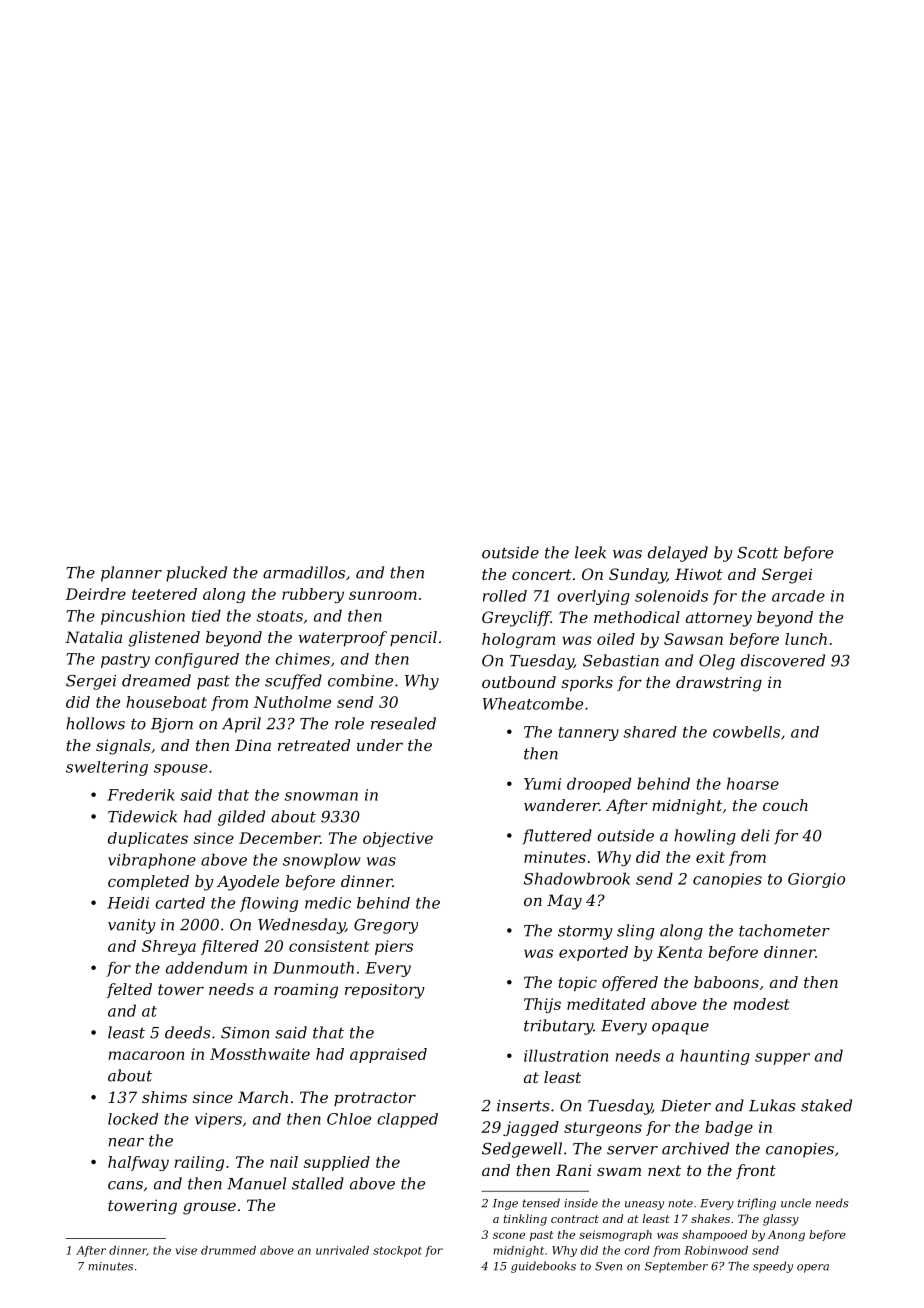 The image size is (924, 1308). Describe the element at coordinates (782, 1059) in the screenshot. I see `supper` at that location.
